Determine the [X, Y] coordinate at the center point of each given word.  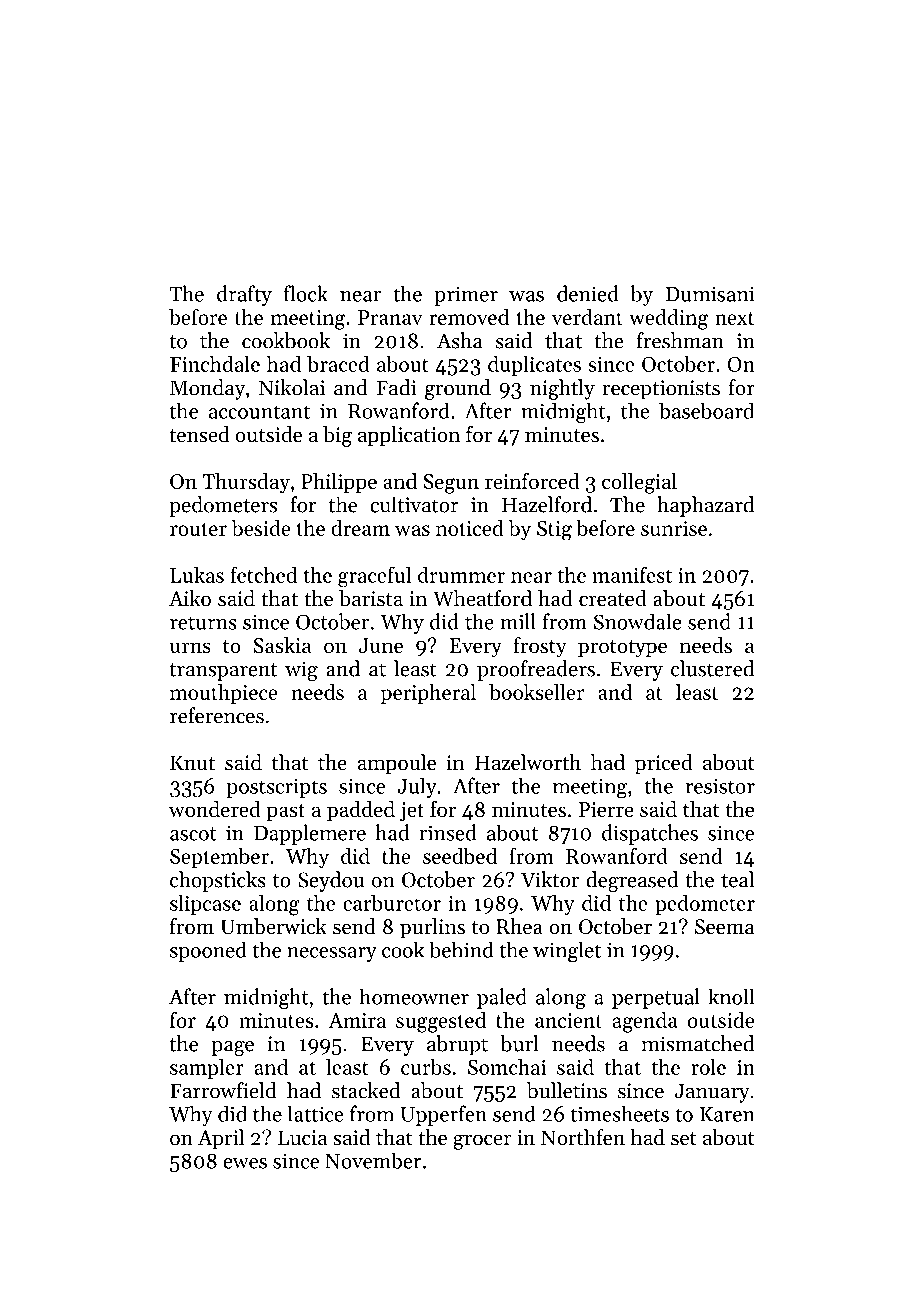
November [373, 1160]
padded [361, 811]
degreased [632, 881]
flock [306, 293]
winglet [567, 952]
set [684, 1139]
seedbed [460, 856]
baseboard [706, 410]
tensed [199, 434]
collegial [639, 483]
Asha [460, 340]
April [221, 1139]
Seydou [331, 881]
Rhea [519, 926]
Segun [451, 484]
